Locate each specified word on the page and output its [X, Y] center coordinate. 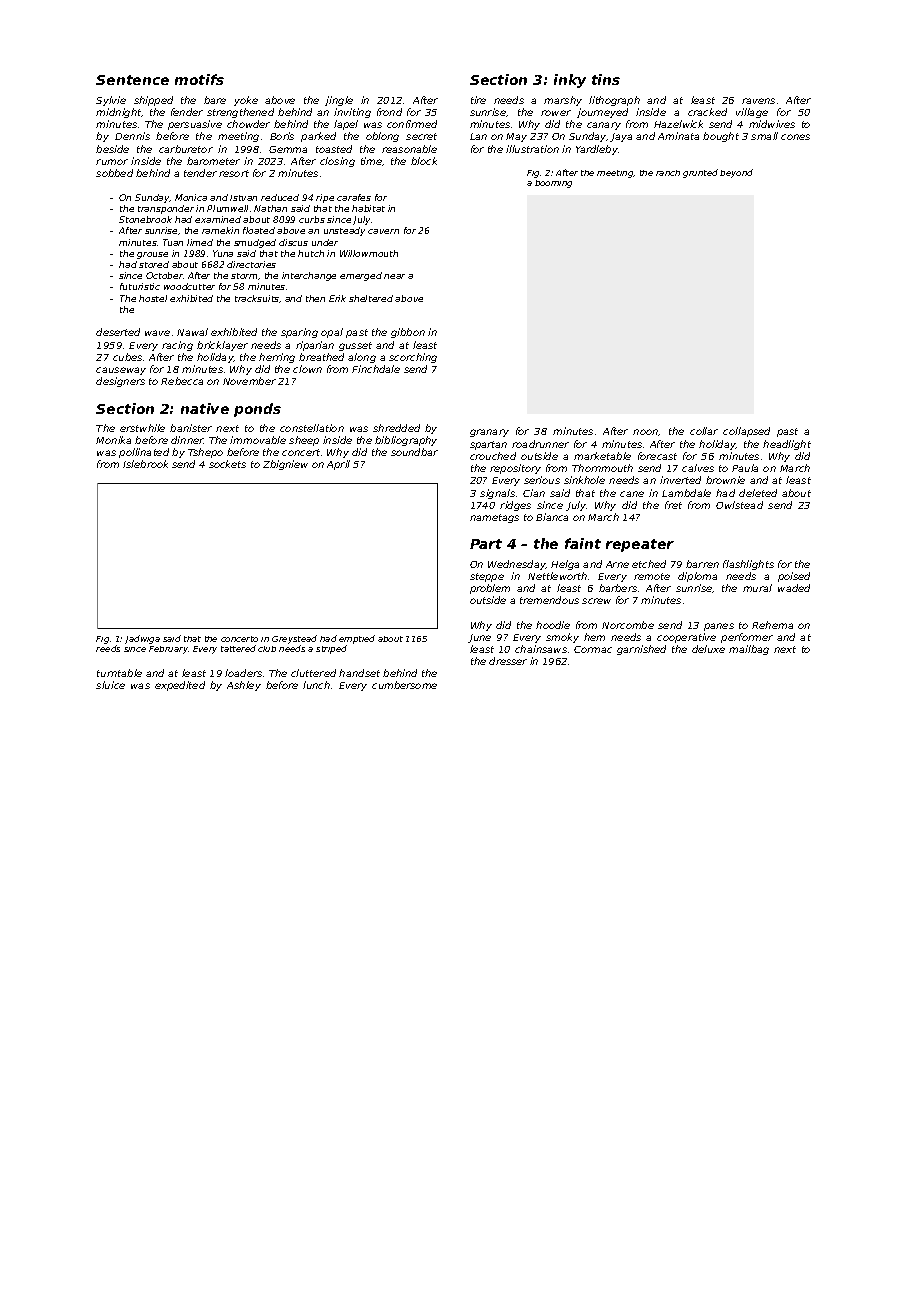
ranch [668, 173]
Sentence [132, 80]
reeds [108, 648]
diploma [697, 577]
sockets [227, 464]
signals [497, 494]
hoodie [553, 625]
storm [244, 276]
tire [478, 100]
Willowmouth [369, 253]
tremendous [549, 600]
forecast [657, 456]
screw [596, 601]
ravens [758, 101]
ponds [257, 410]
